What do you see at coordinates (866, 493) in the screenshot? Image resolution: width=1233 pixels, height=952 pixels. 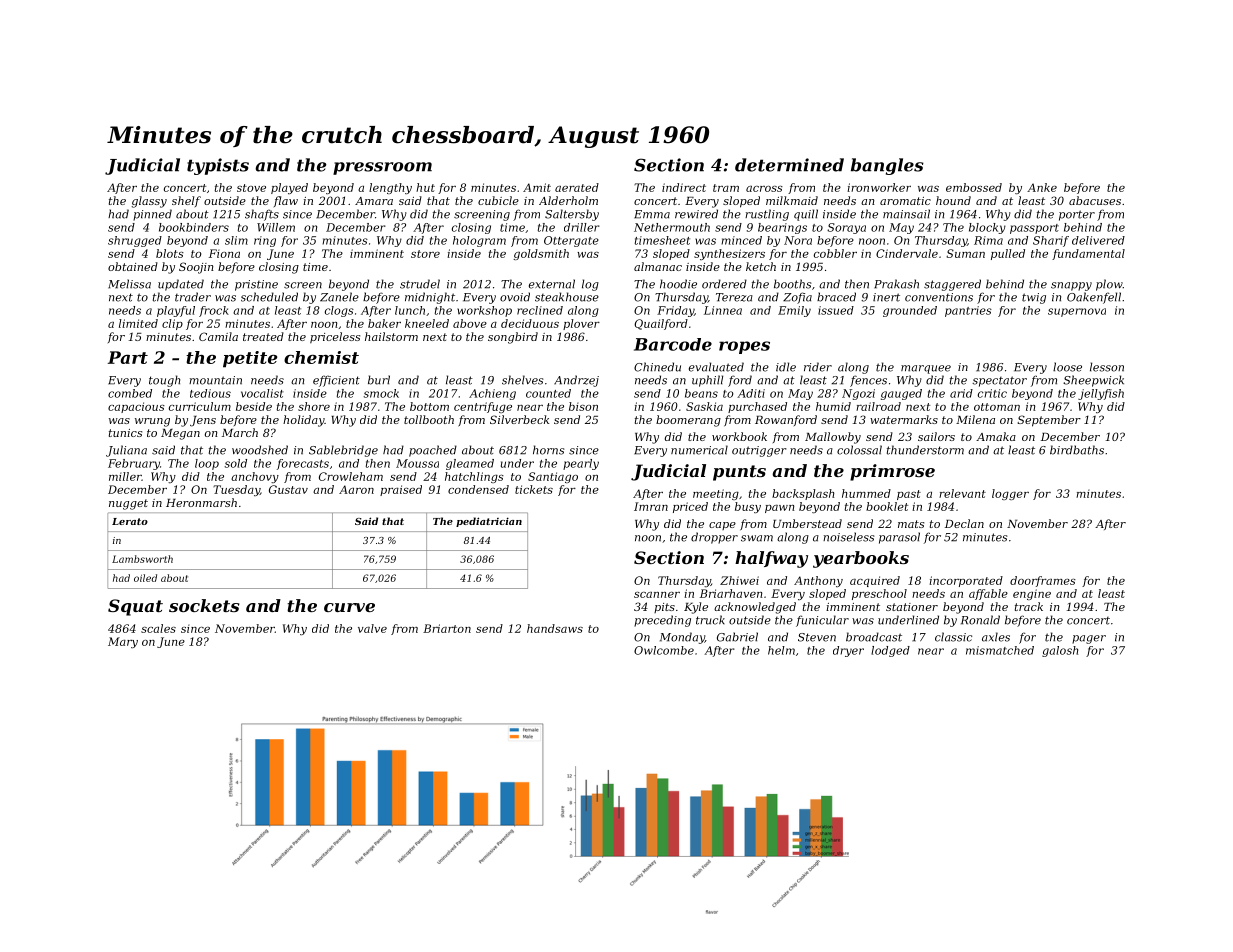 I see `hummed` at bounding box center [866, 493].
